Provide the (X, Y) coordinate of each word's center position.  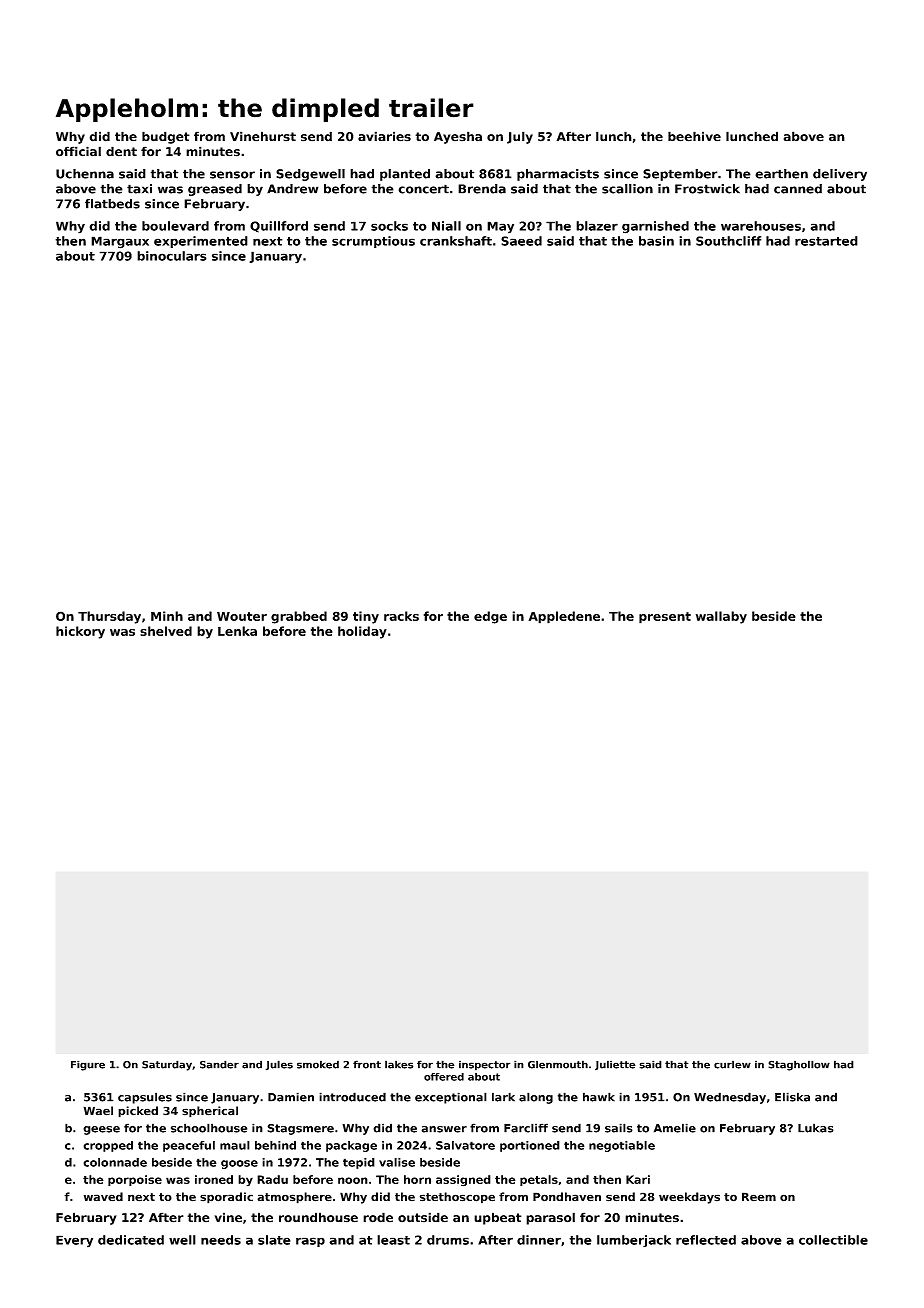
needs (221, 1240)
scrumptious (373, 242)
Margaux (120, 242)
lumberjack (634, 1241)
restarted (826, 241)
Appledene (564, 617)
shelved (166, 631)
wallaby (721, 617)
